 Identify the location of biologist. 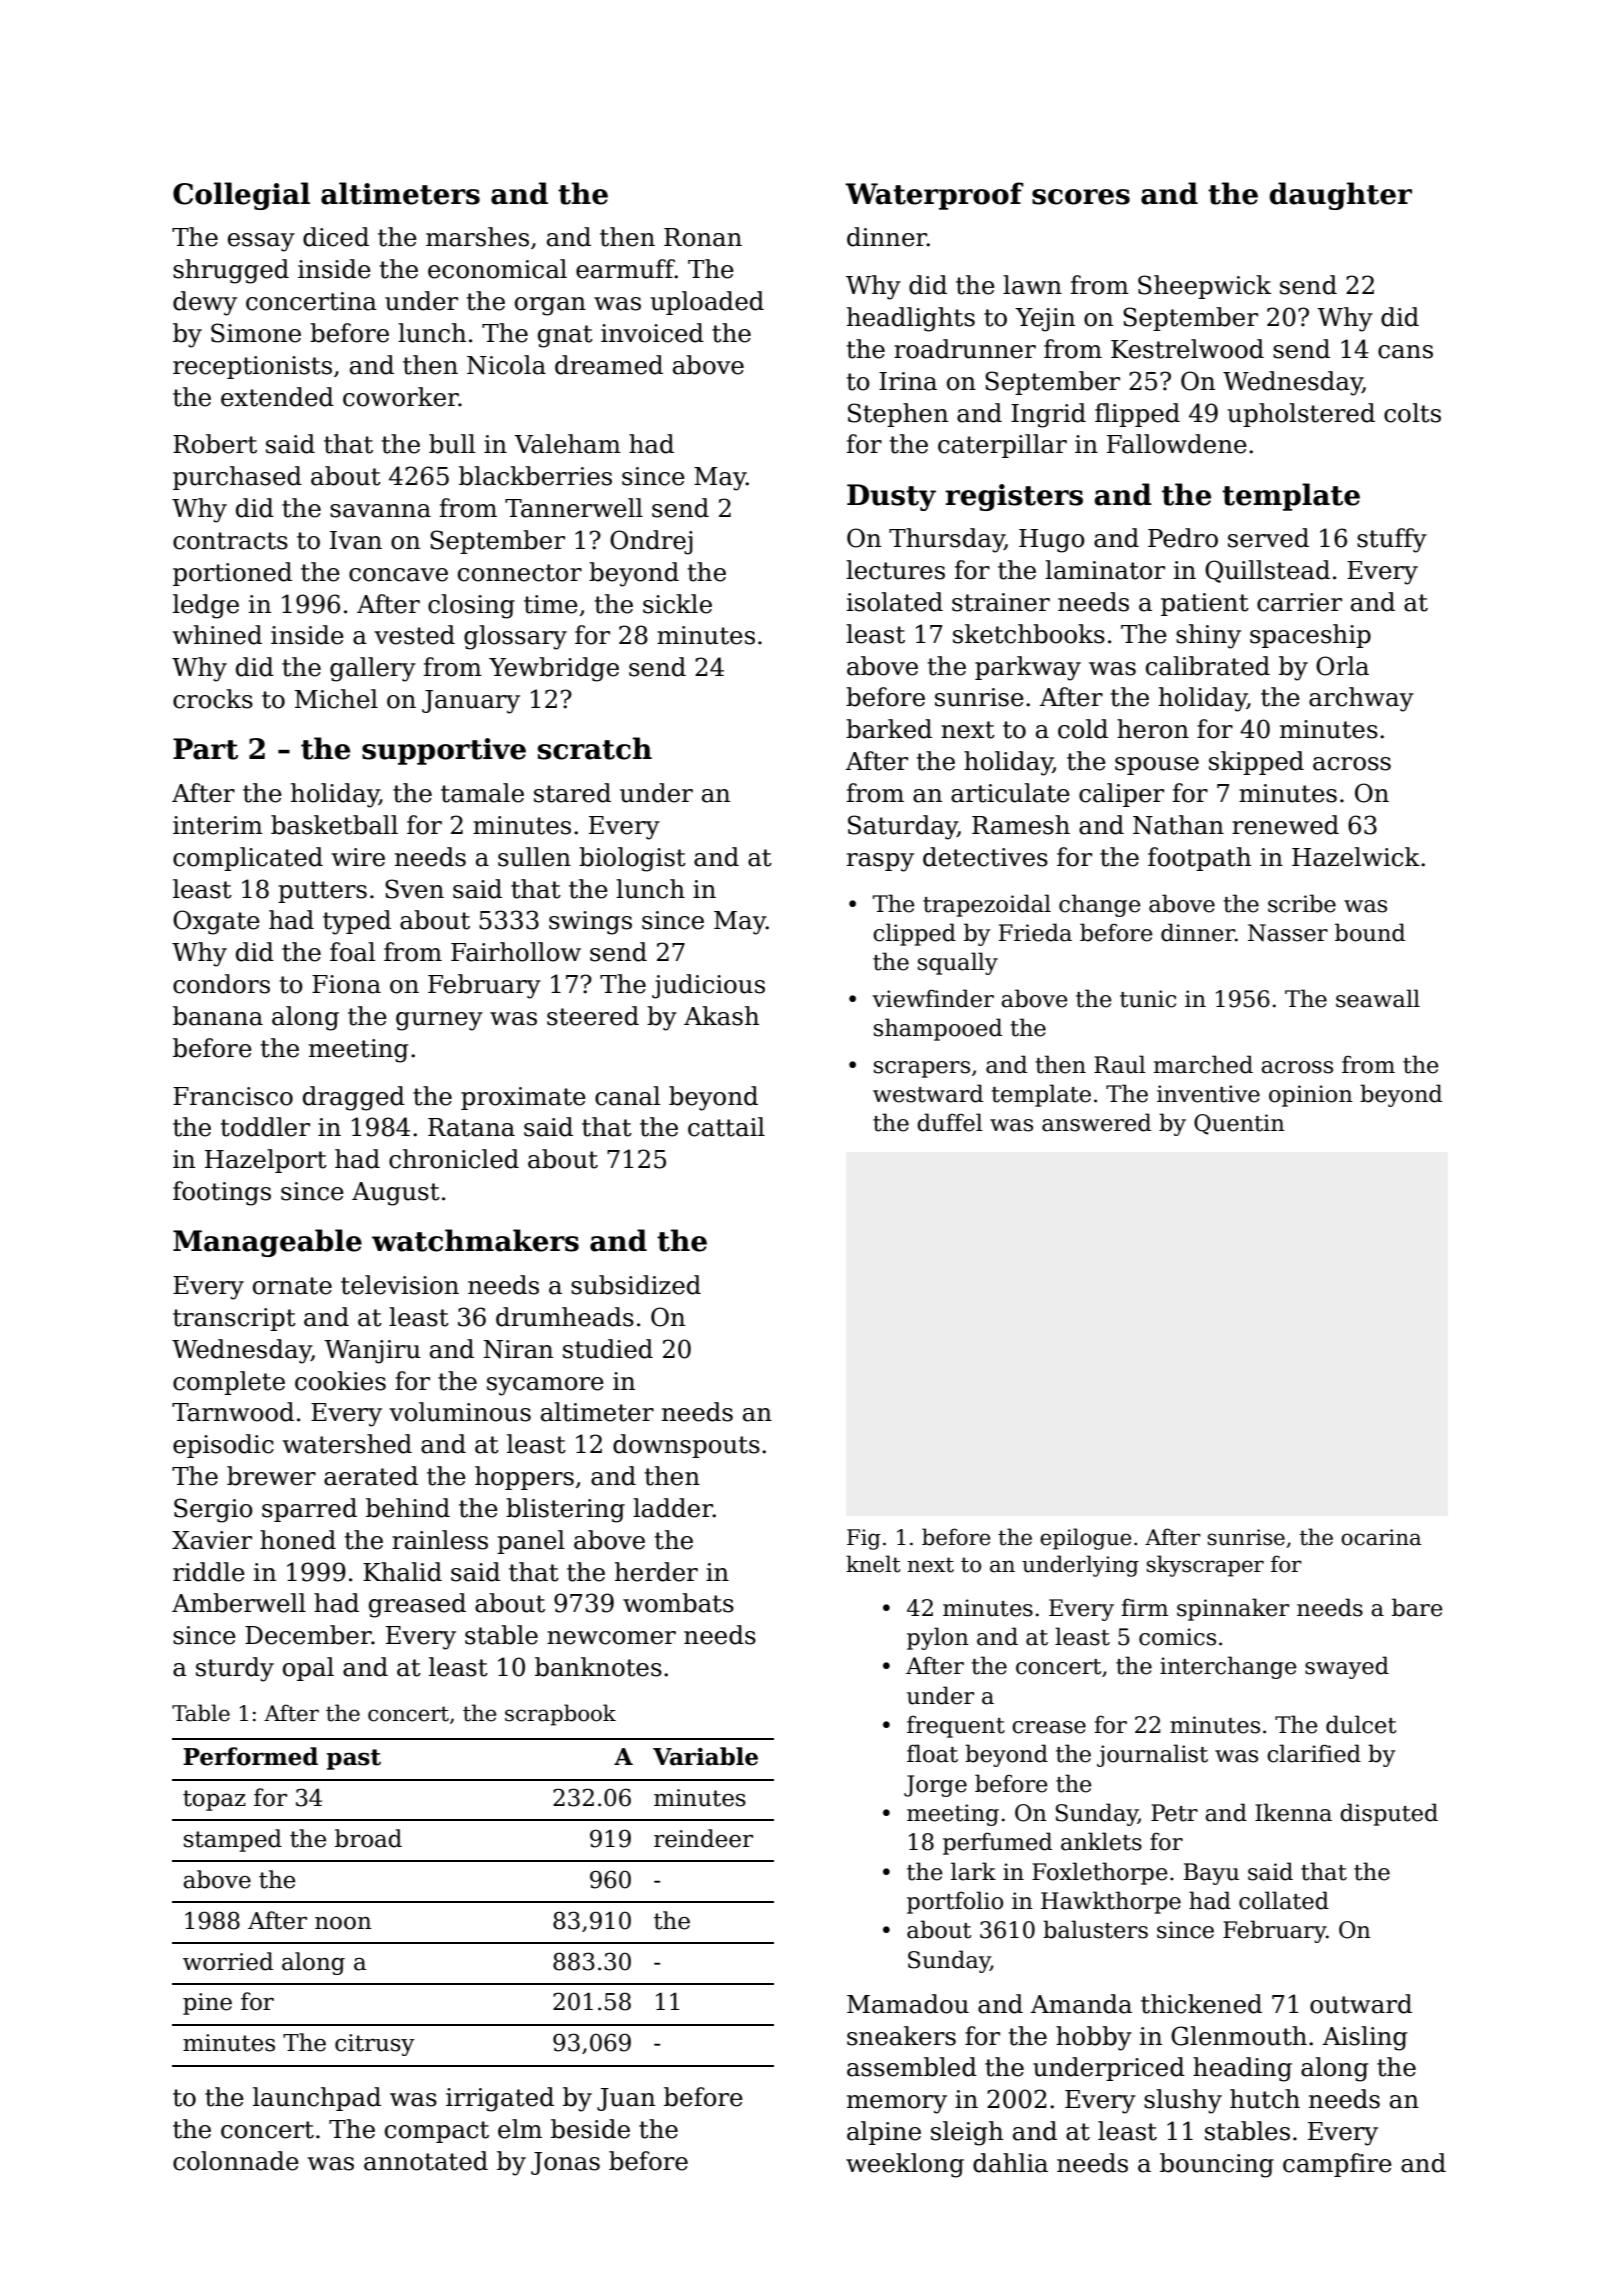
(632, 859).
